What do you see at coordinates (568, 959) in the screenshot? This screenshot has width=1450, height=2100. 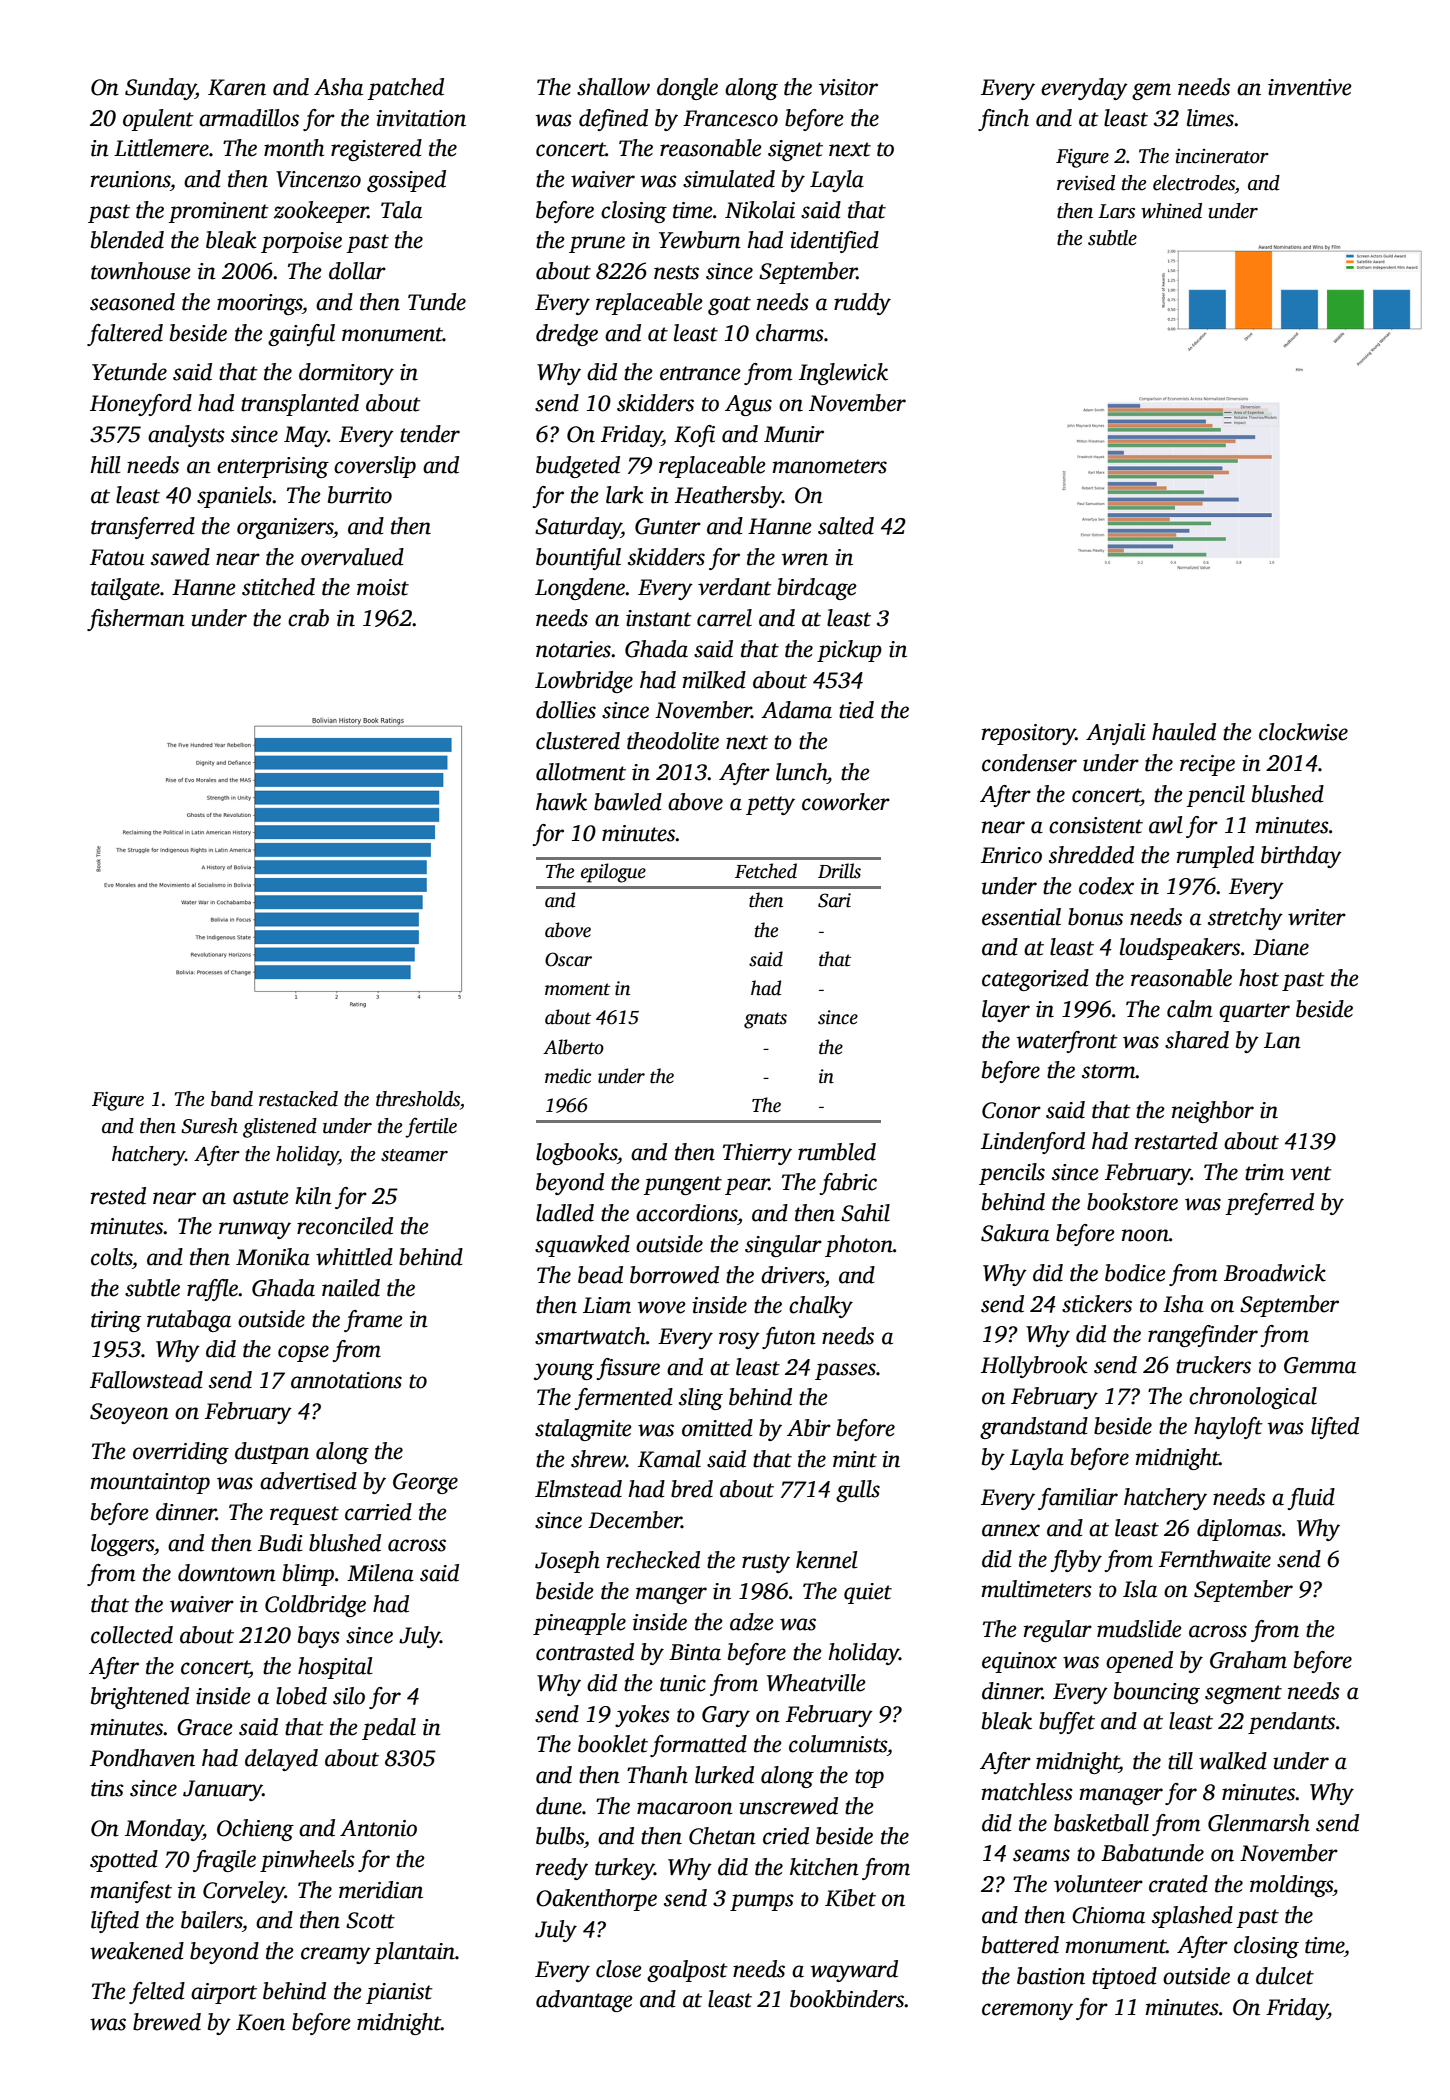 I see `Oscar` at bounding box center [568, 959].
